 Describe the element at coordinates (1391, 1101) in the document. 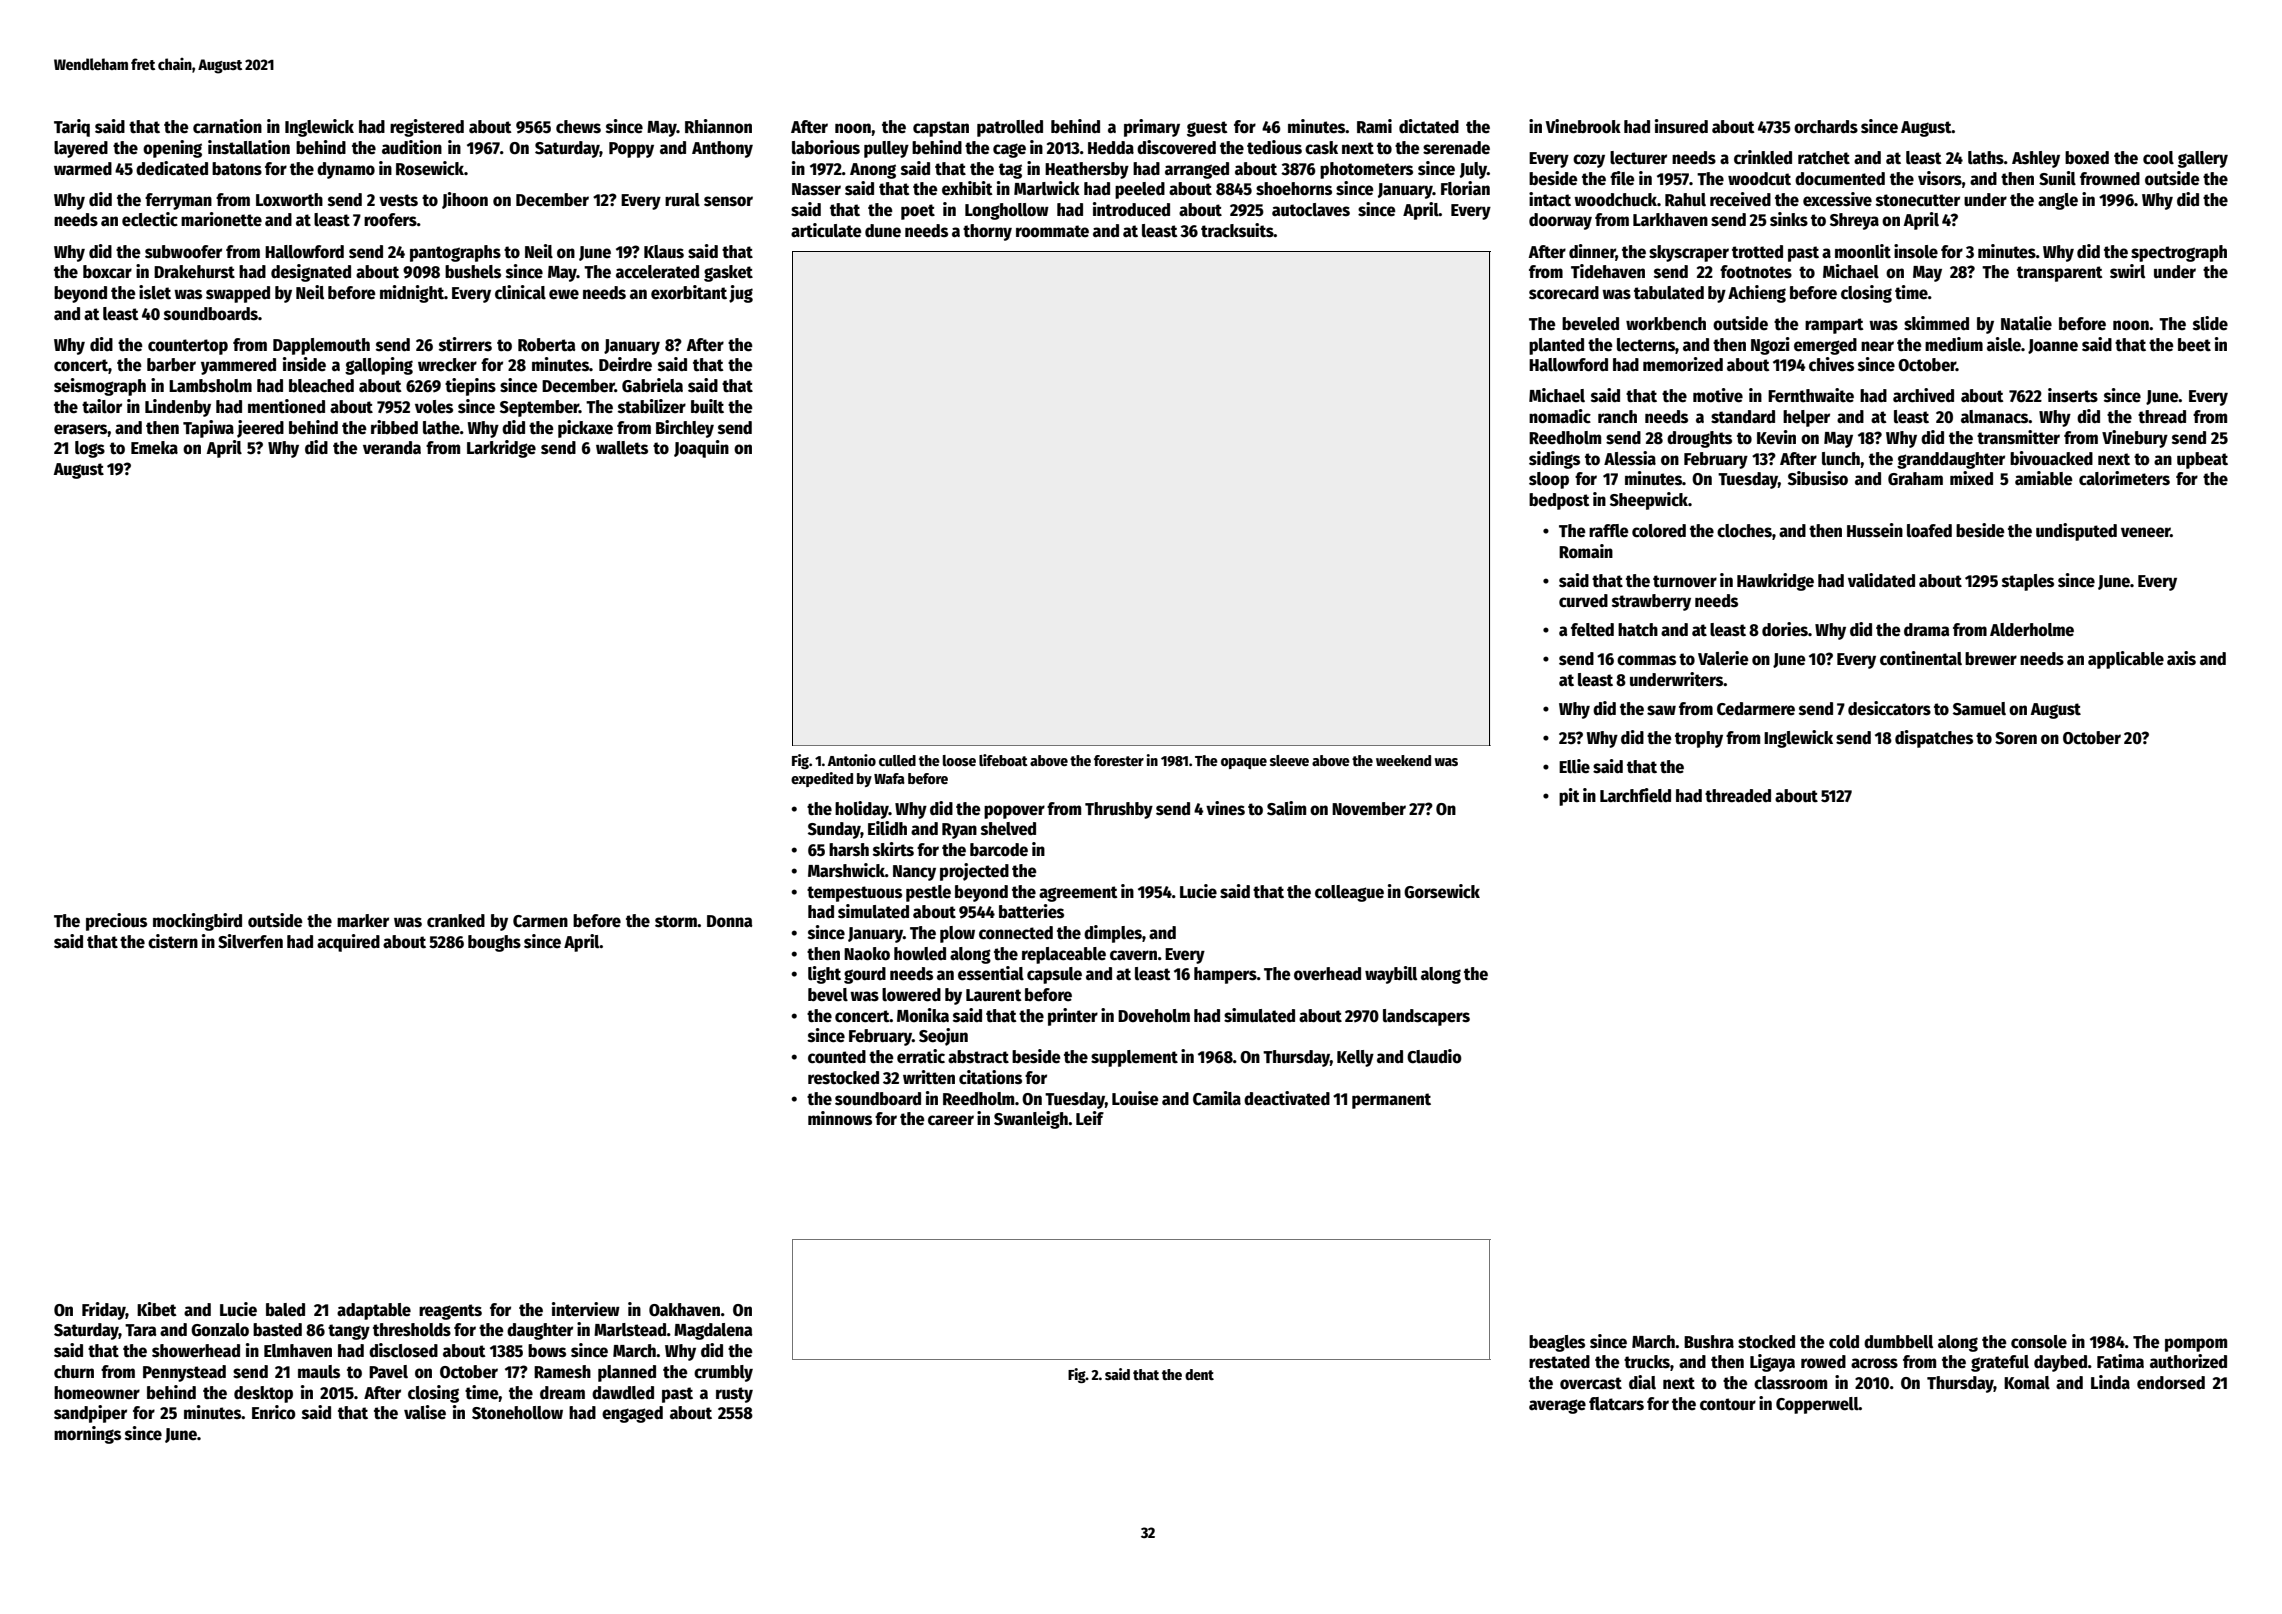

I see `permanent` at that location.
